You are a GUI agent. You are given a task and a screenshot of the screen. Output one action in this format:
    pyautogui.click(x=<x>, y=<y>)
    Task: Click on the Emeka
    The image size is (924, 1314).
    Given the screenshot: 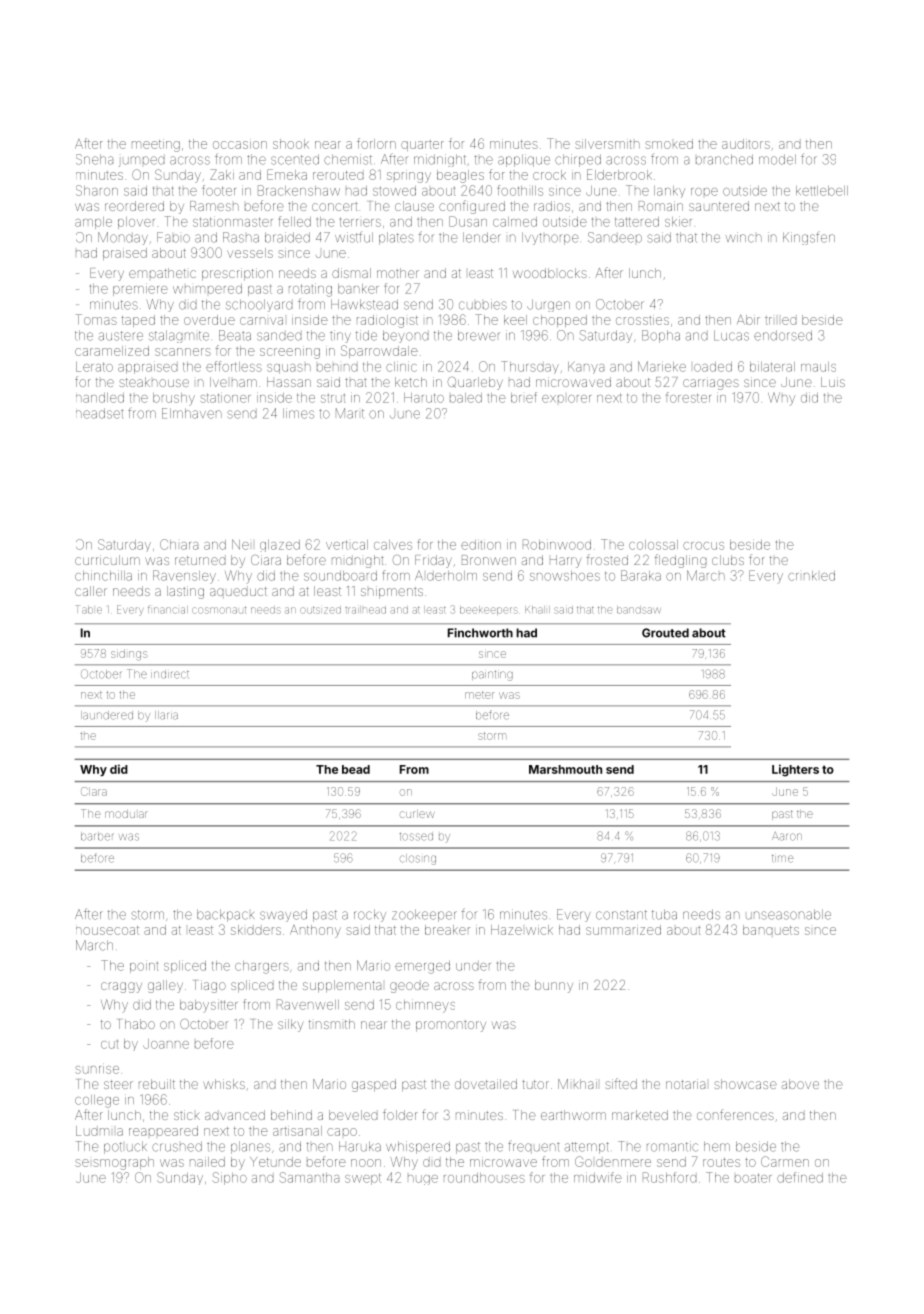 What is the action you would take?
    pyautogui.click(x=287, y=174)
